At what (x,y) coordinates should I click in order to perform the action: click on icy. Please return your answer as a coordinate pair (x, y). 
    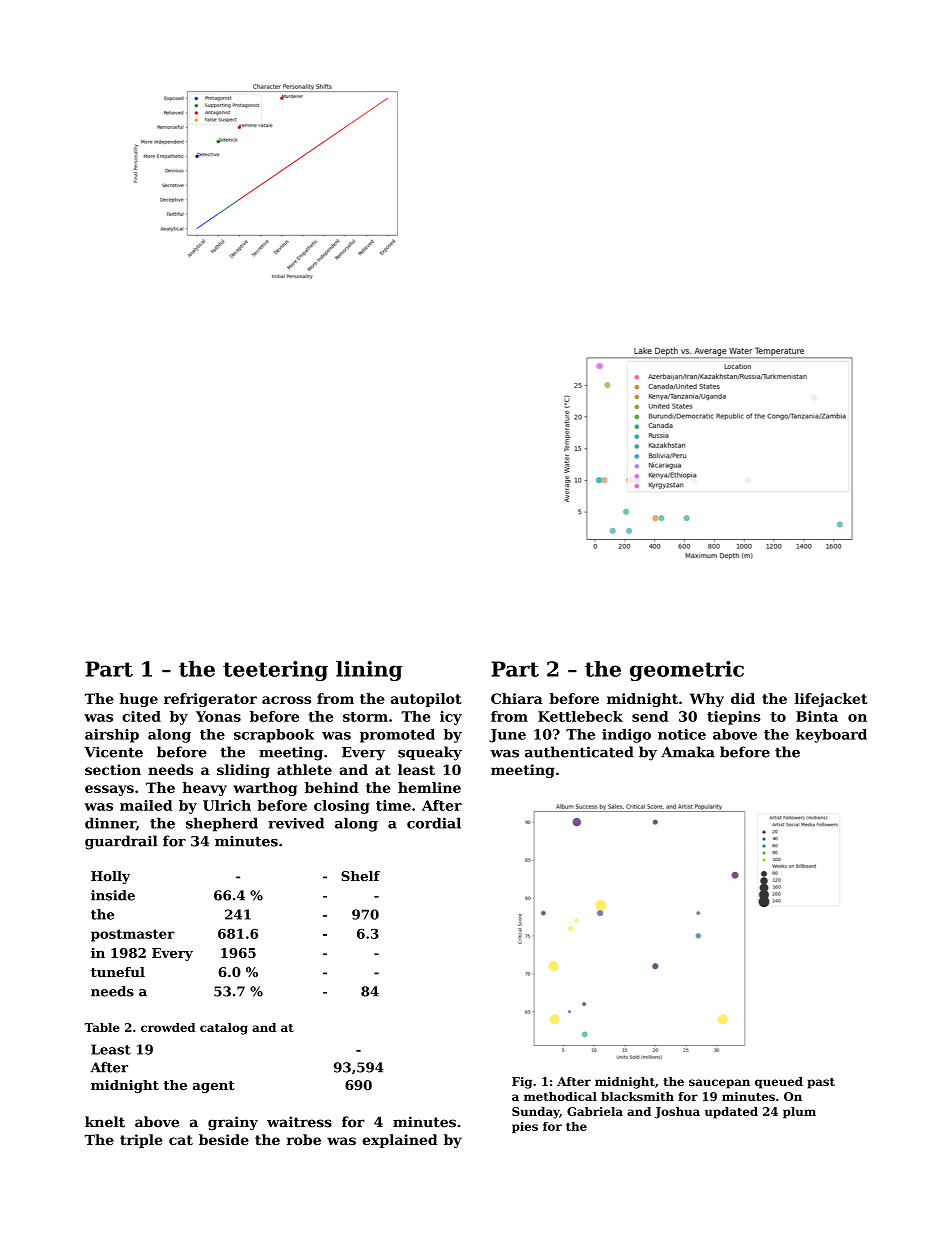
    Looking at the image, I should click on (451, 718).
